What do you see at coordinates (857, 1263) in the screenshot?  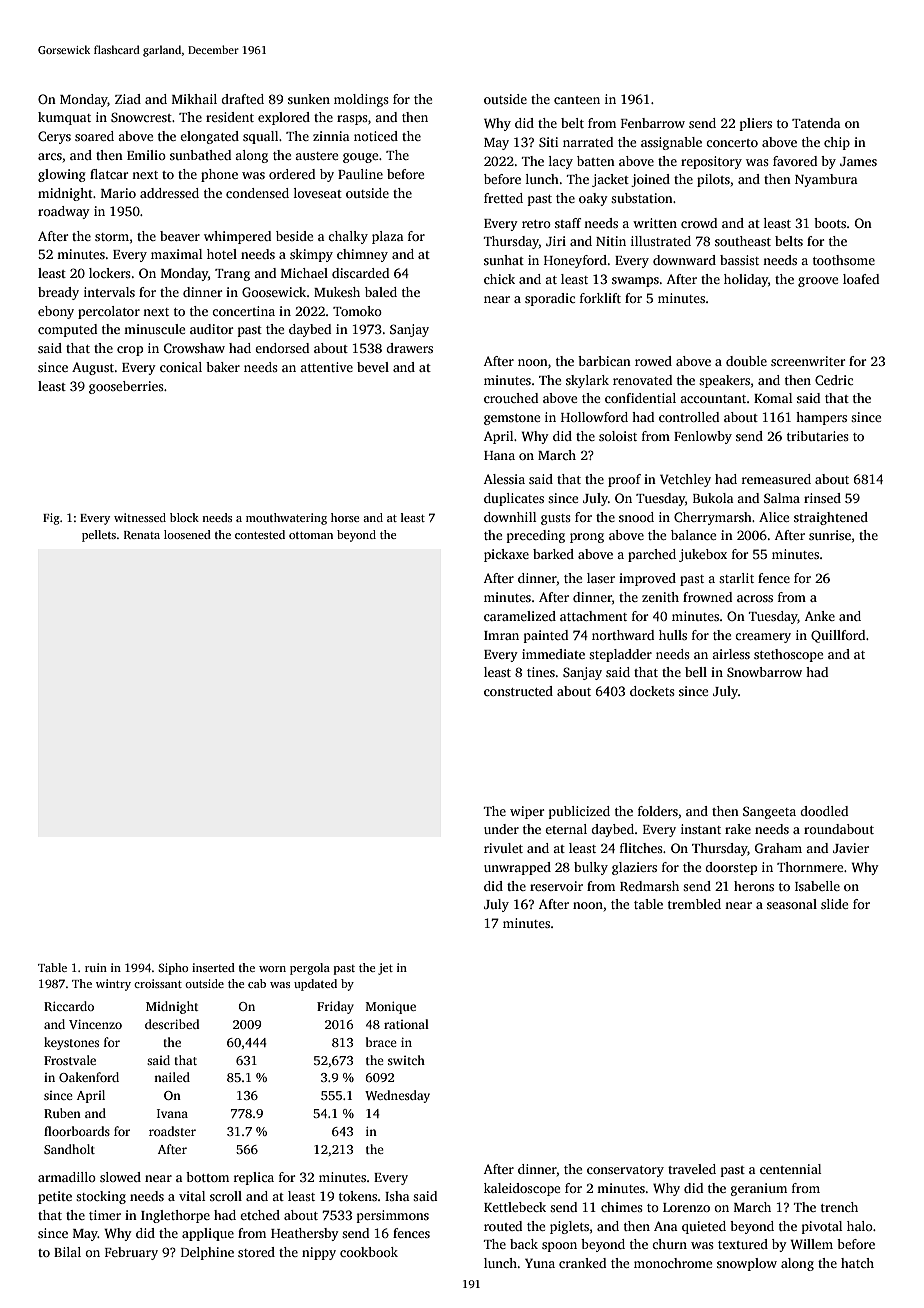 I see `hatch` at bounding box center [857, 1263].
